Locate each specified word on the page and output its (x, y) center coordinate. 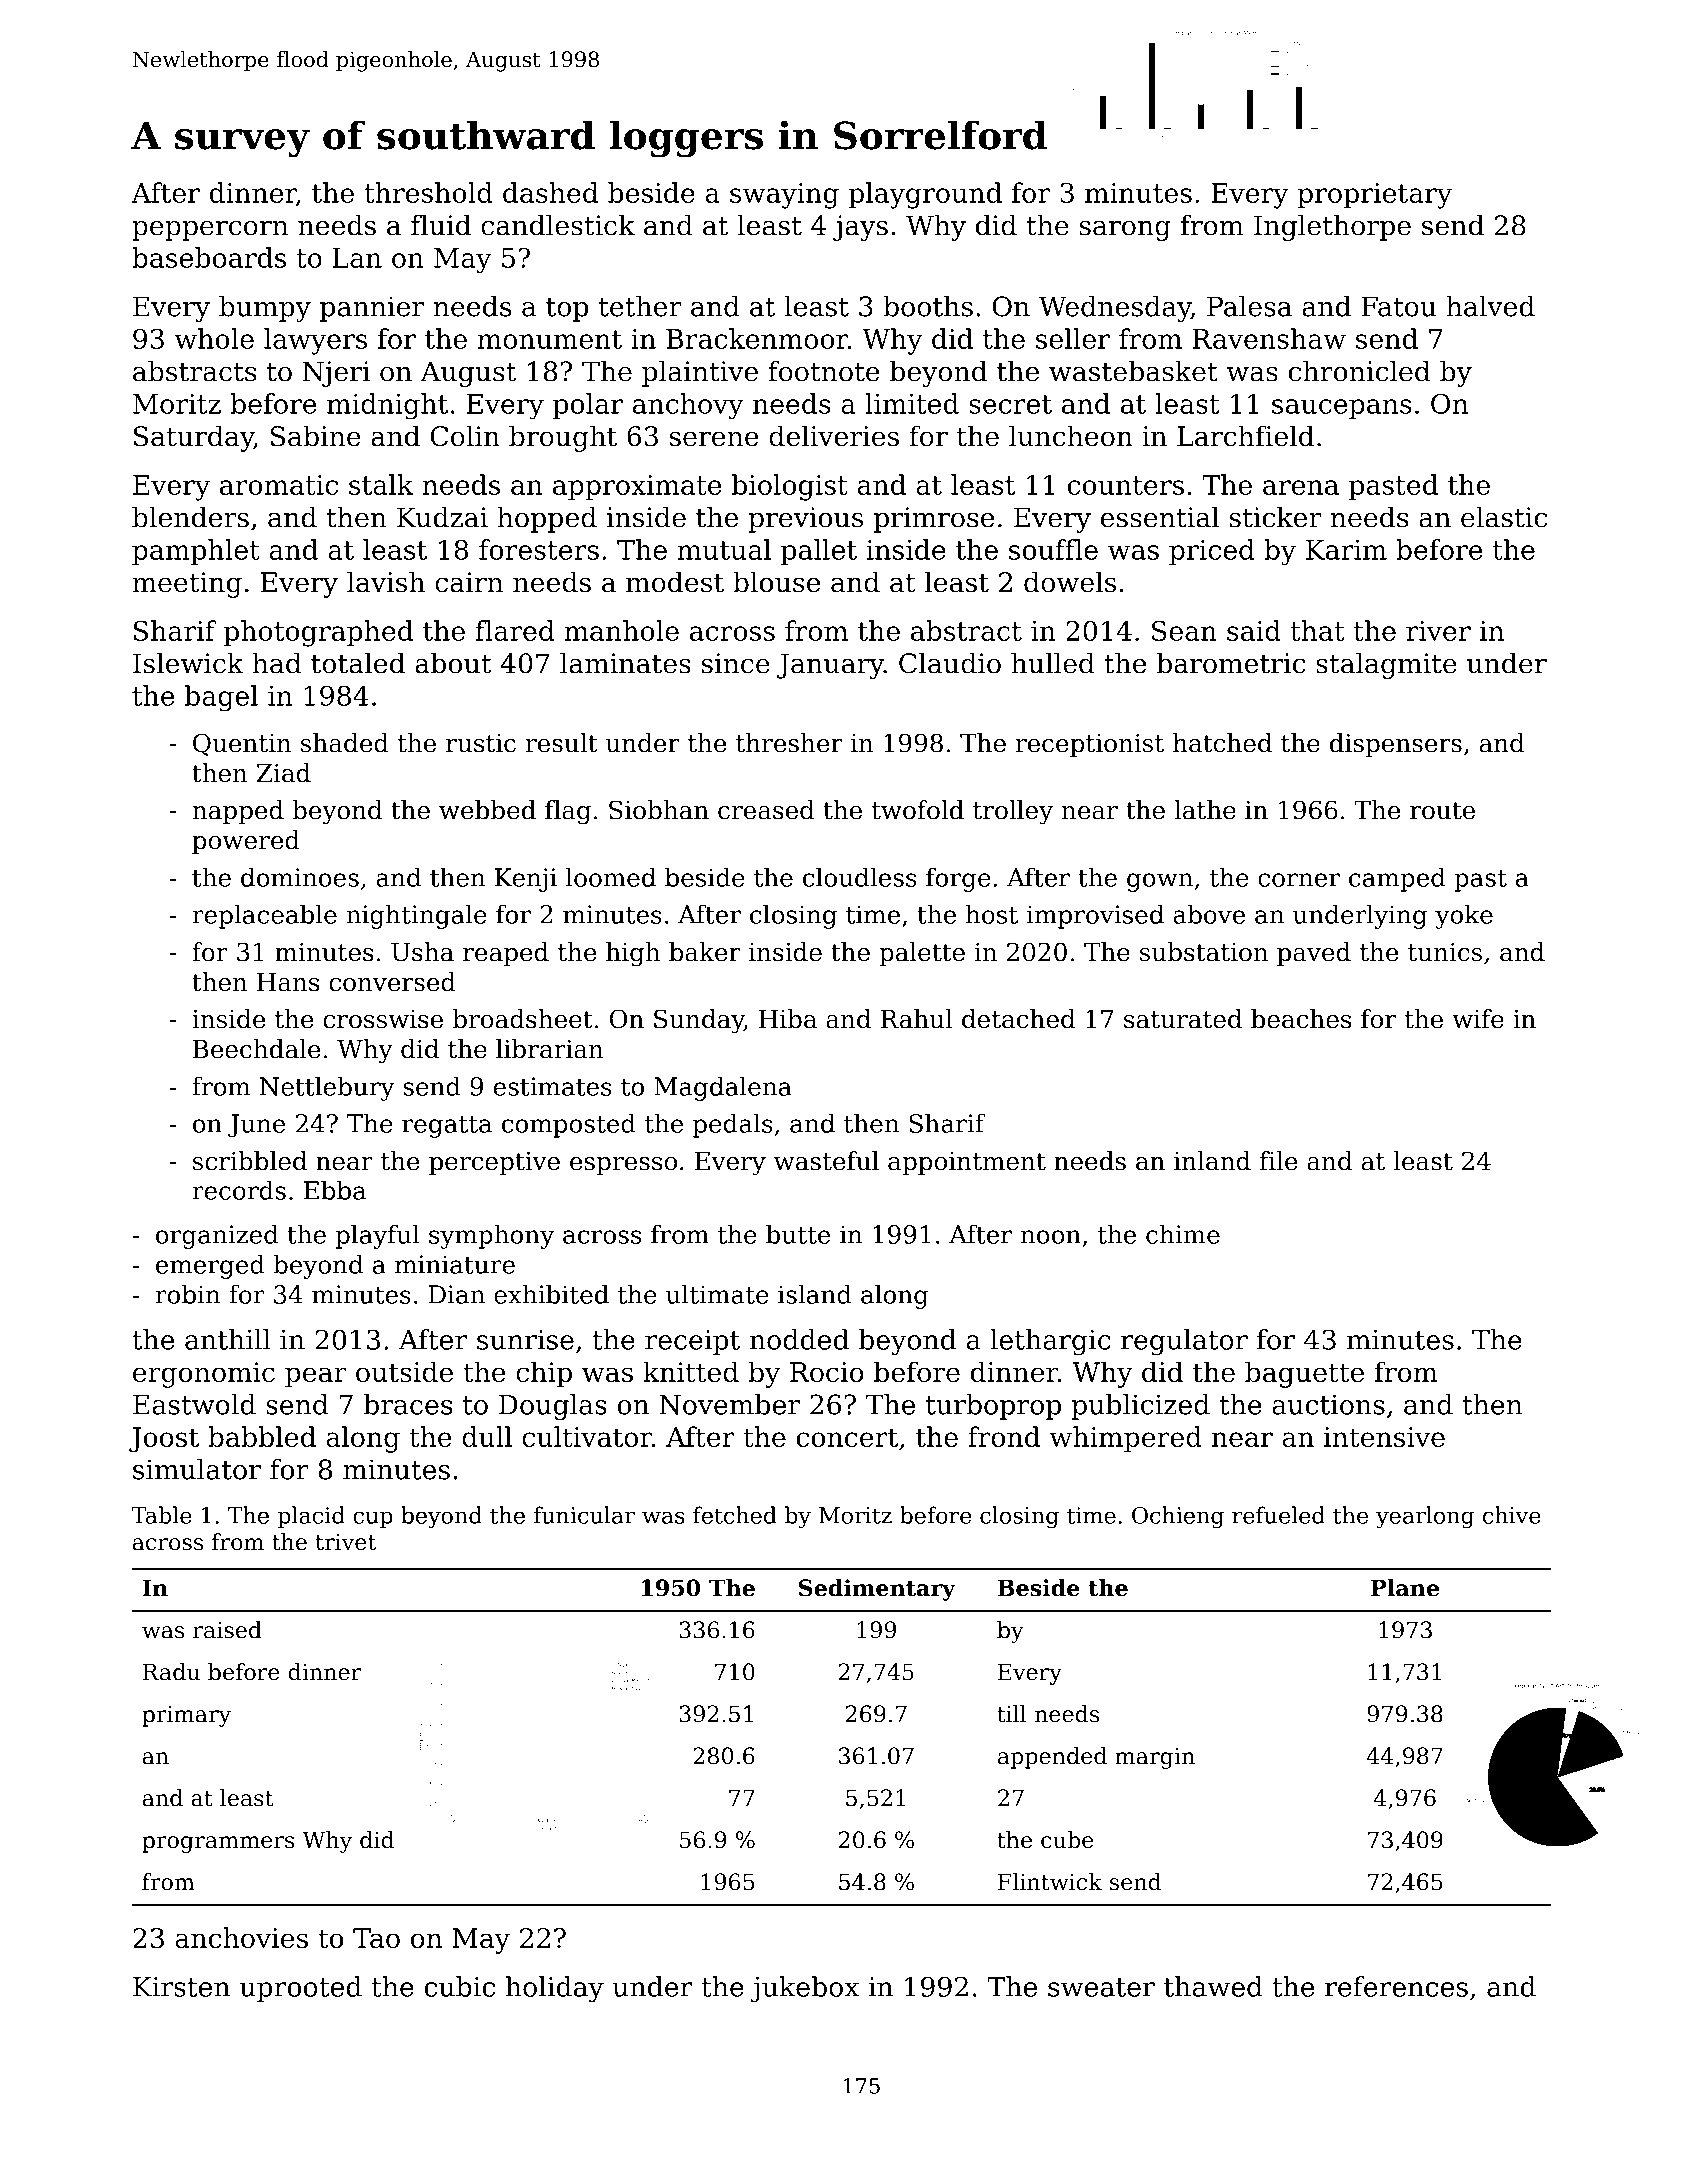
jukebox (805, 1989)
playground (925, 195)
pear (316, 1377)
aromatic (279, 485)
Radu (171, 1672)
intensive (1384, 1437)
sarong (1125, 231)
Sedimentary (877, 1590)
